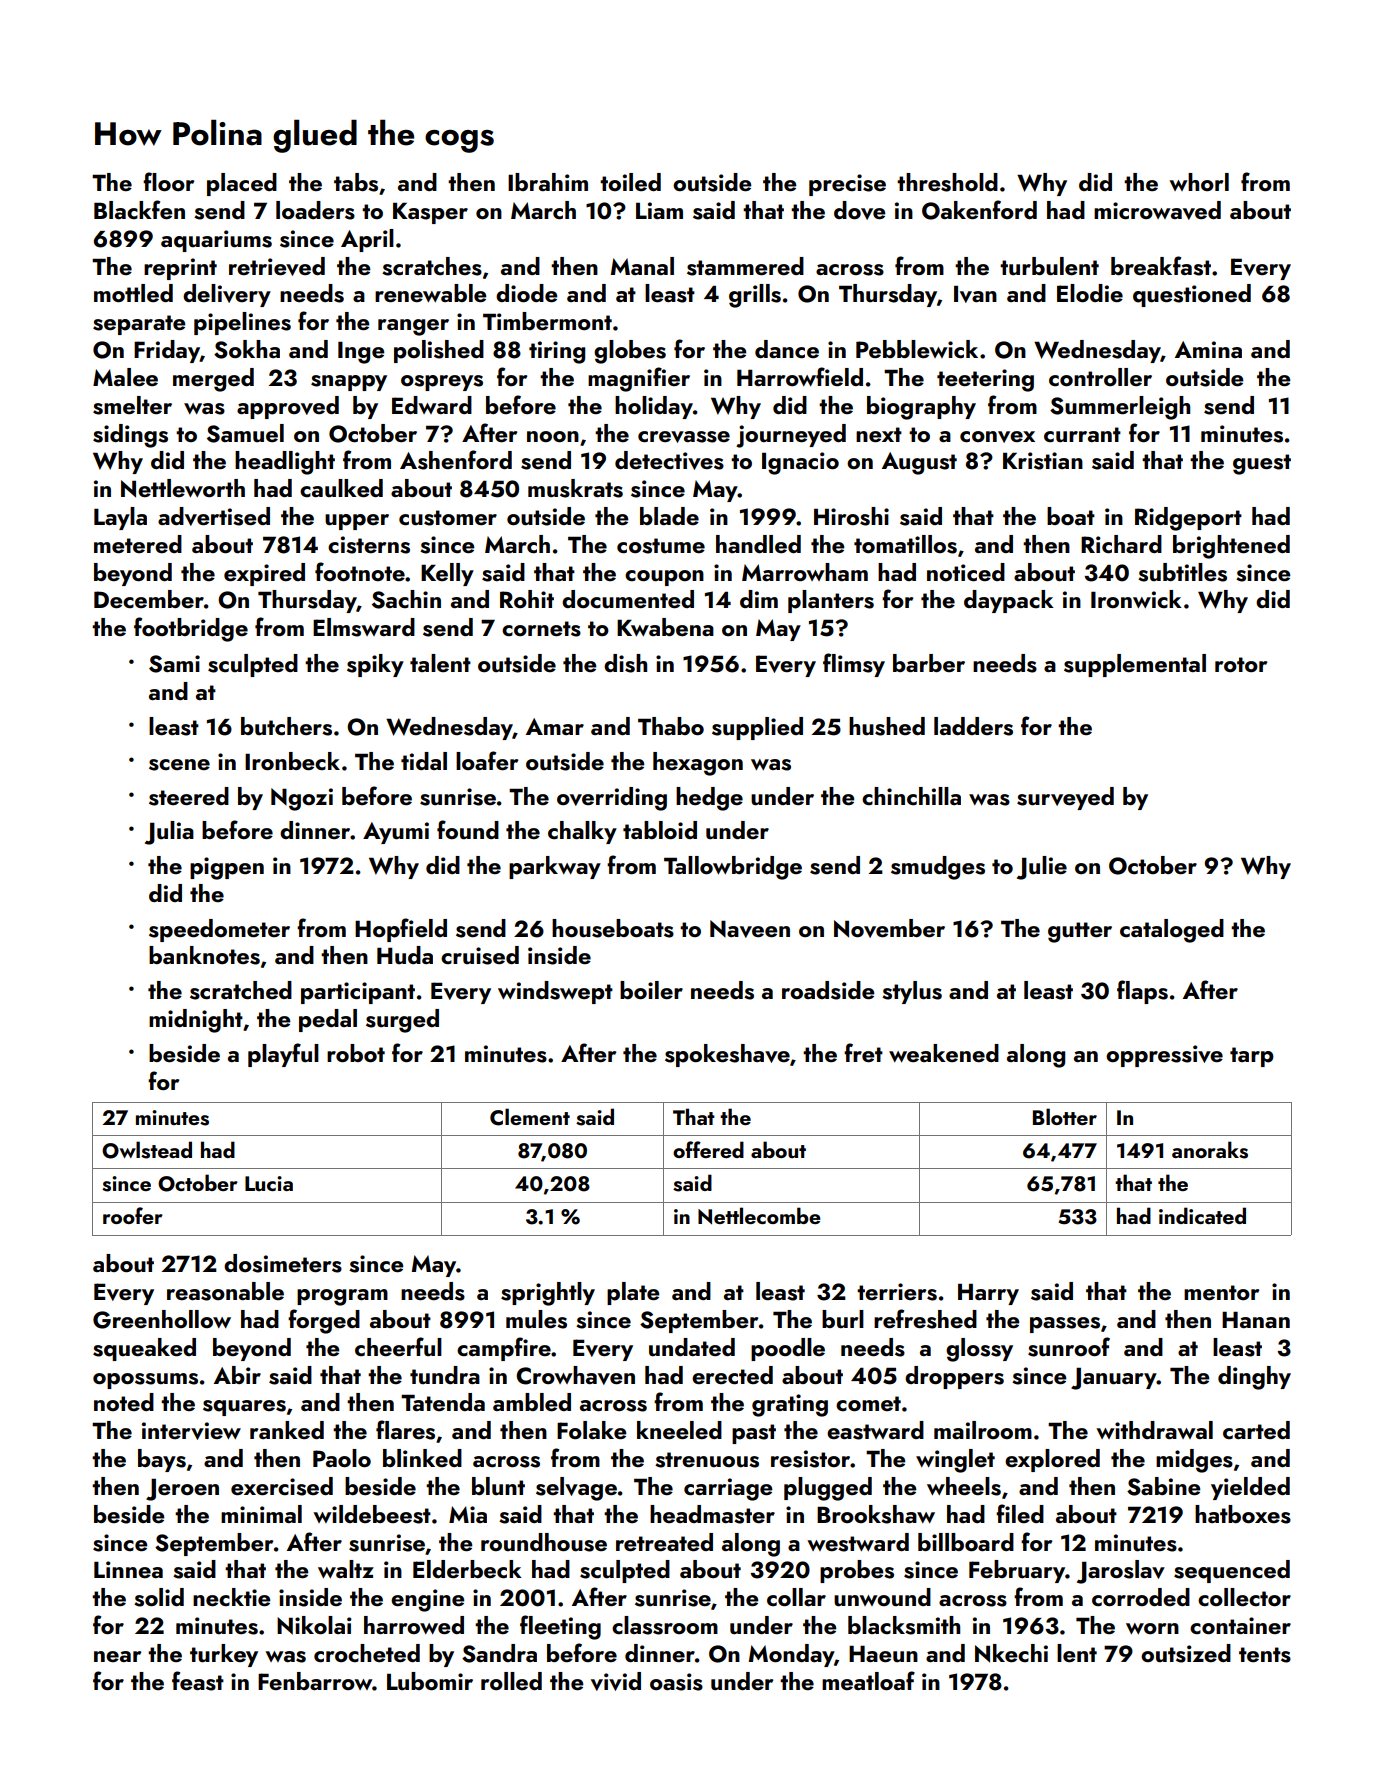 This screenshot has width=1384, height=1791. I want to click on muskrats, so click(575, 488).
